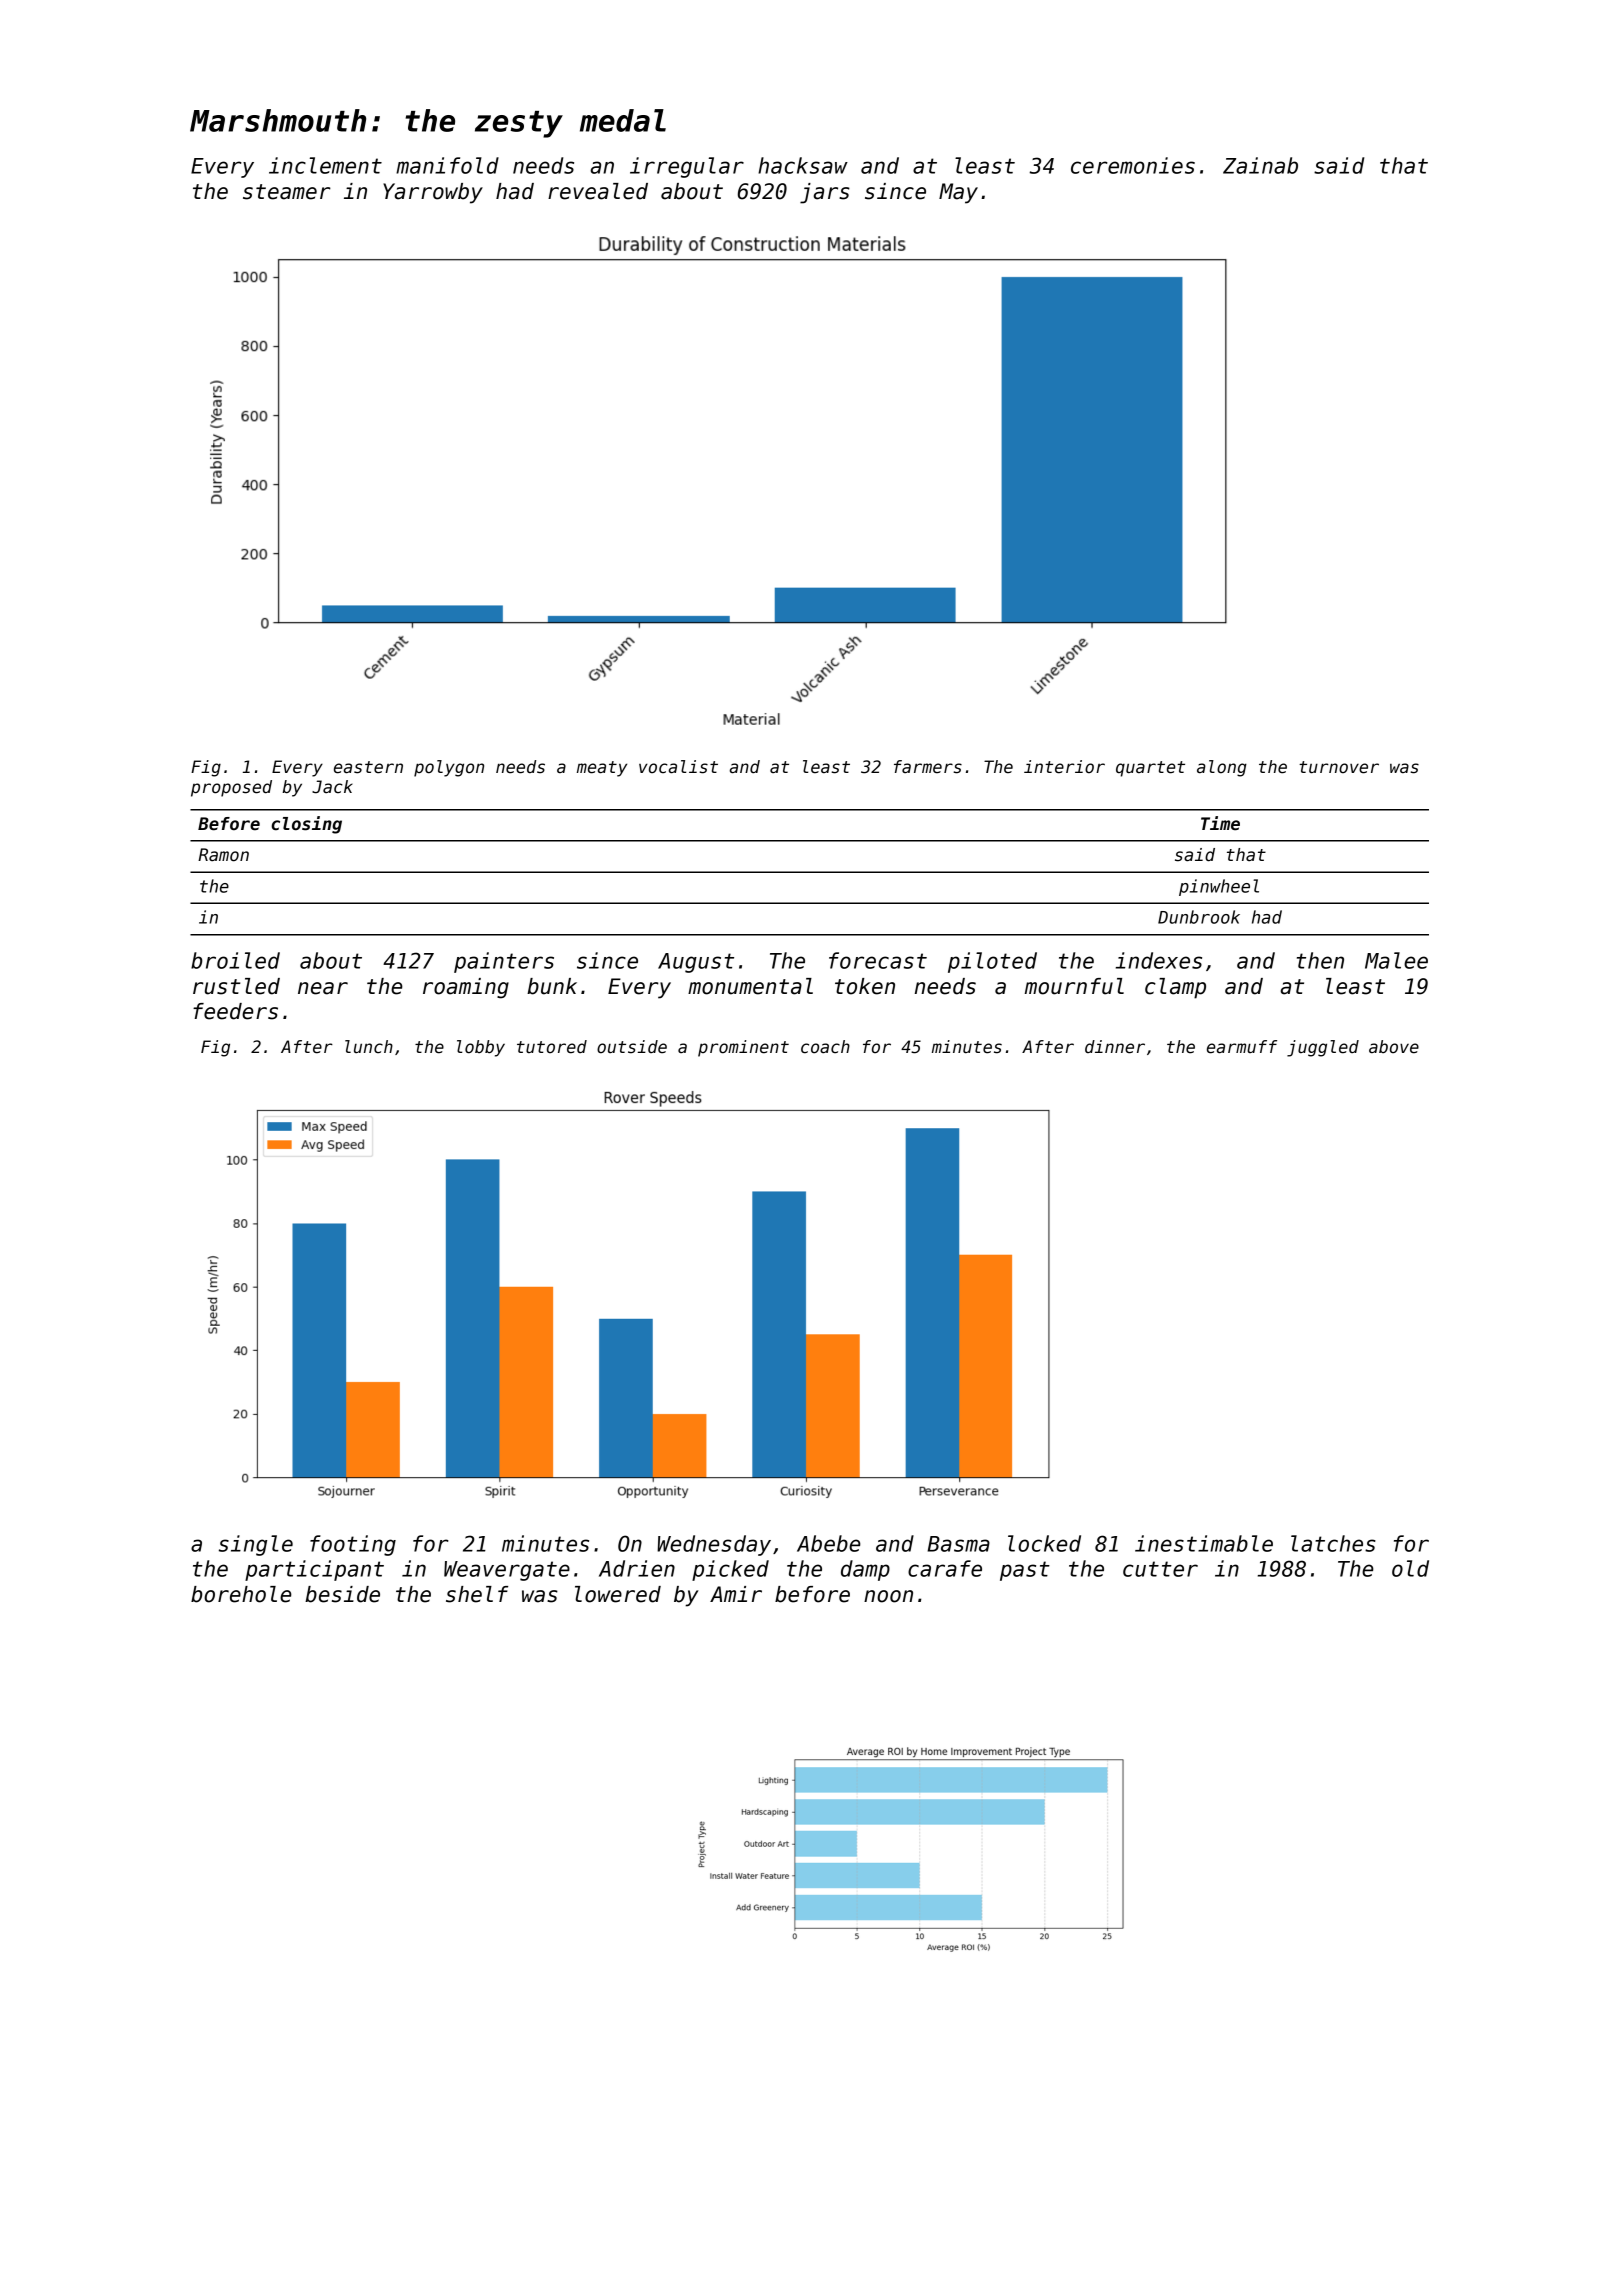 This screenshot has height=2292, width=1620. I want to click on vocalist, so click(678, 767).
